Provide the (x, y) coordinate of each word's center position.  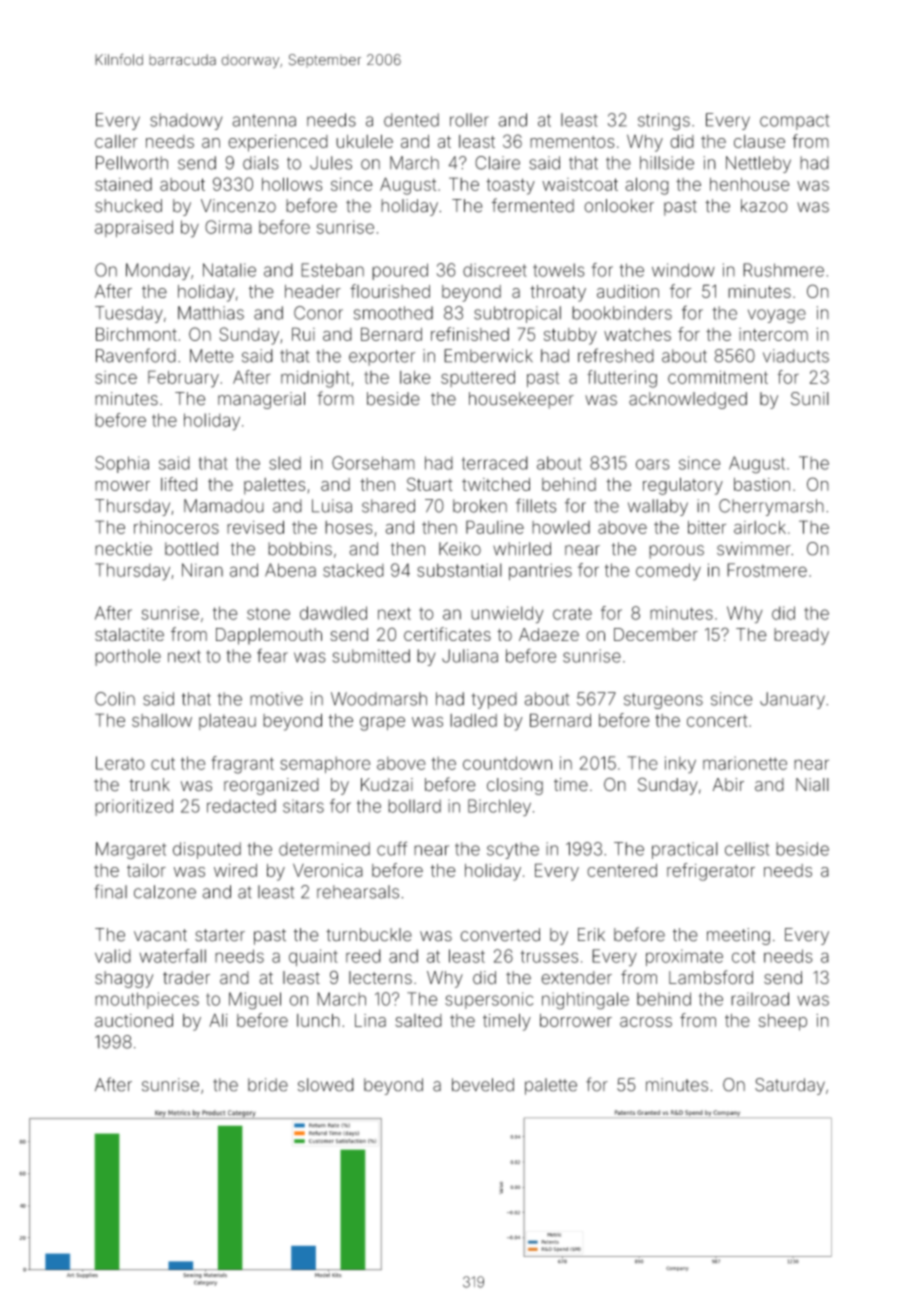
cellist (747, 849)
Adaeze (549, 634)
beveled (483, 1085)
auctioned (134, 1020)
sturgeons (663, 701)
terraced (495, 463)
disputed (207, 850)
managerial (261, 400)
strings (664, 122)
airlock (760, 527)
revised (255, 527)
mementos (572, 142)
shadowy (186, 121)
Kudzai (387, 785)
